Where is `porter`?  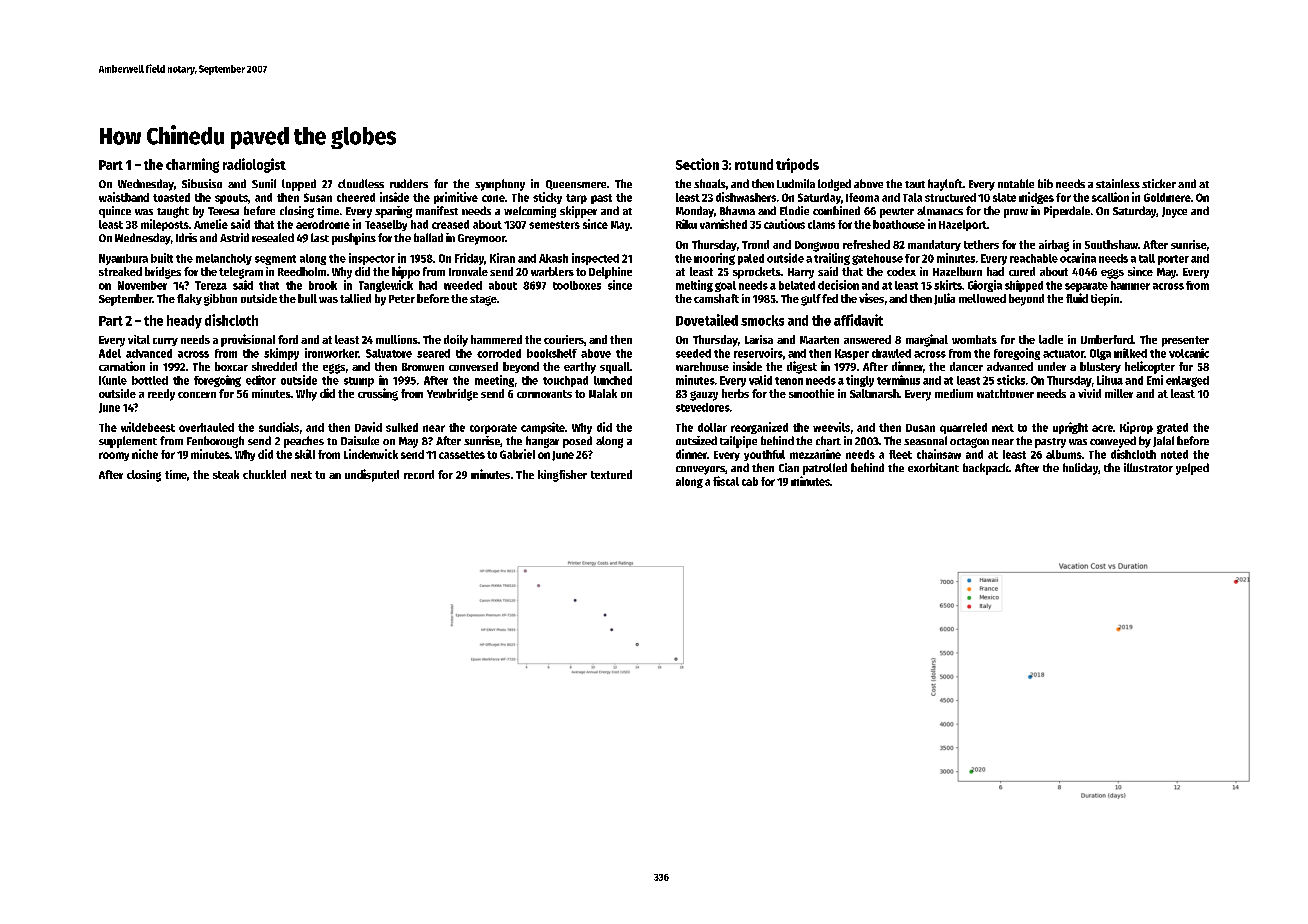 porter is located at coordinates (1173, 260).
